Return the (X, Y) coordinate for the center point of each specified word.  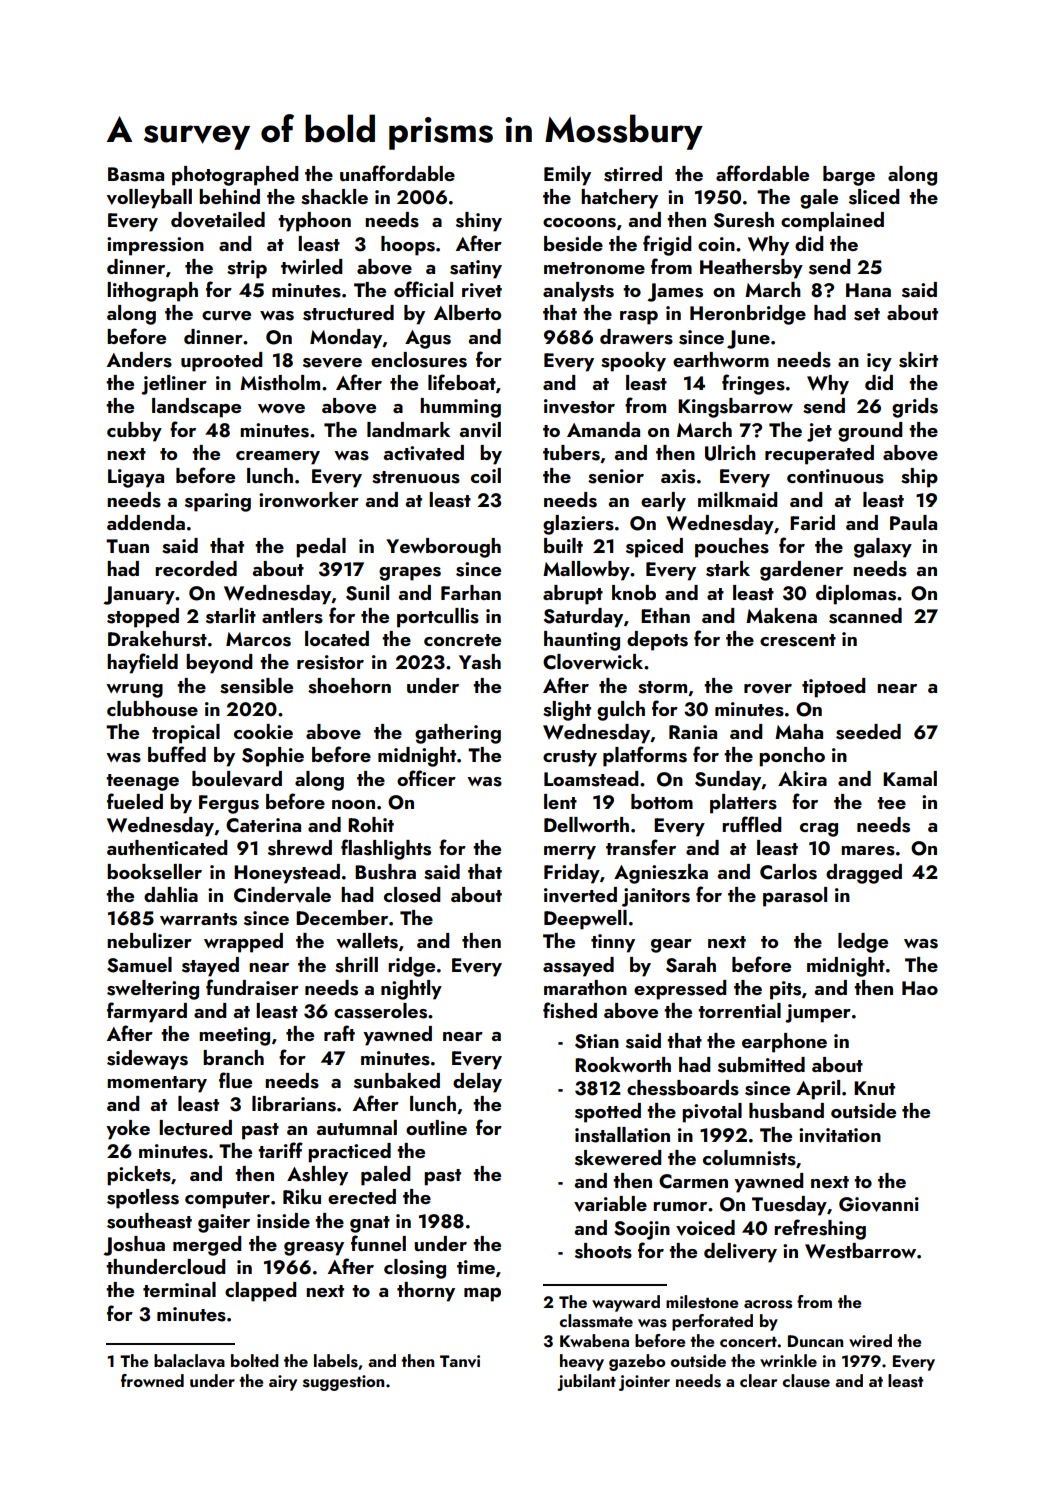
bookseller (154, 872)
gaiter (224, 1223)
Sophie (273, 757)
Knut (874, 1088)
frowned (152, 1380)
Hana (868, 290)
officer (426, 778)
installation (622, 1135)
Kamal (910, 778)
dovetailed (218, 220)
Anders (139, 360)
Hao (920, 988)
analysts (578, 292)
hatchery (619, 199)
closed (412, 895)
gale (819, 199)
